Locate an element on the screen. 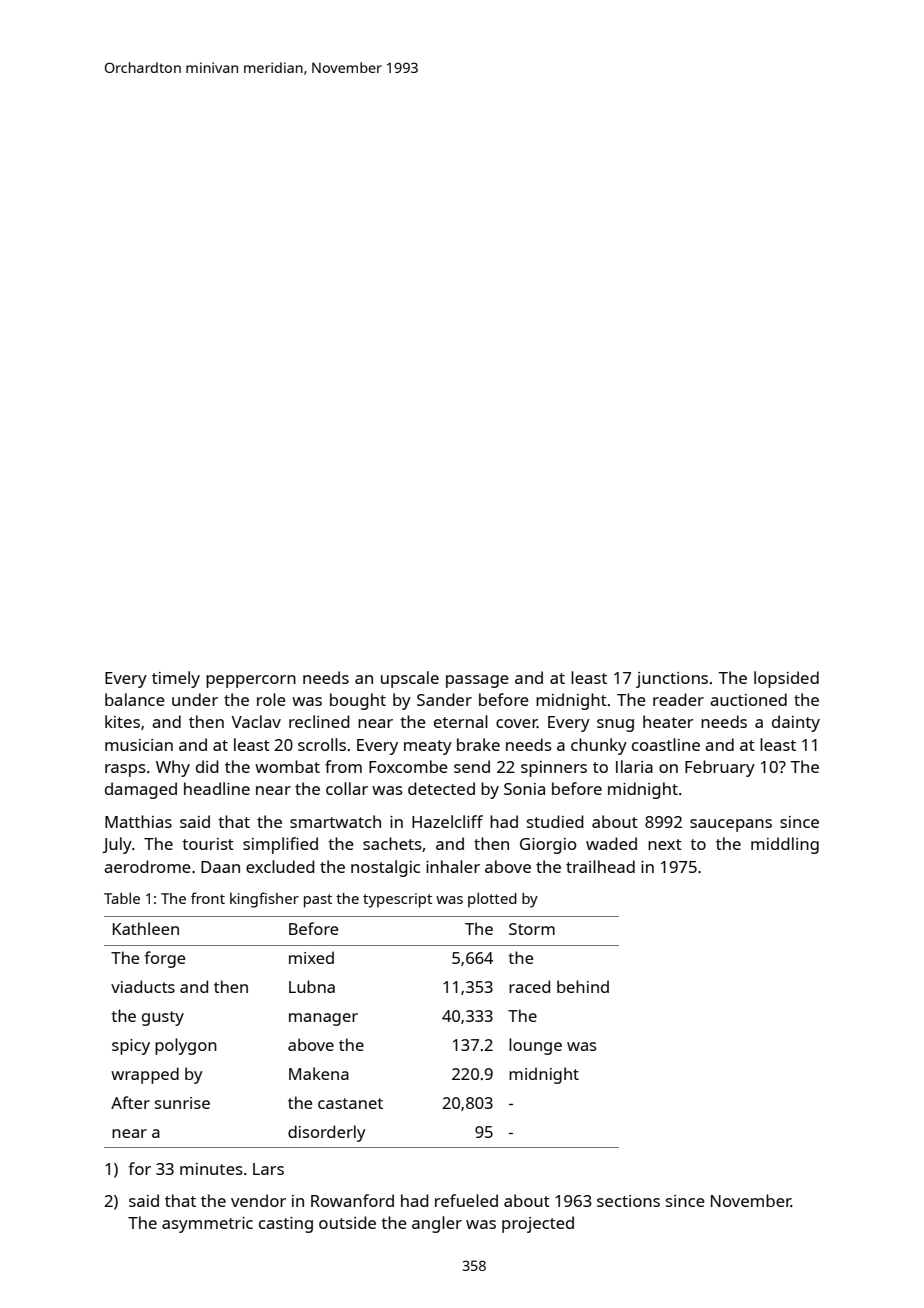  gusty is located at coordinates (163, 1018).
